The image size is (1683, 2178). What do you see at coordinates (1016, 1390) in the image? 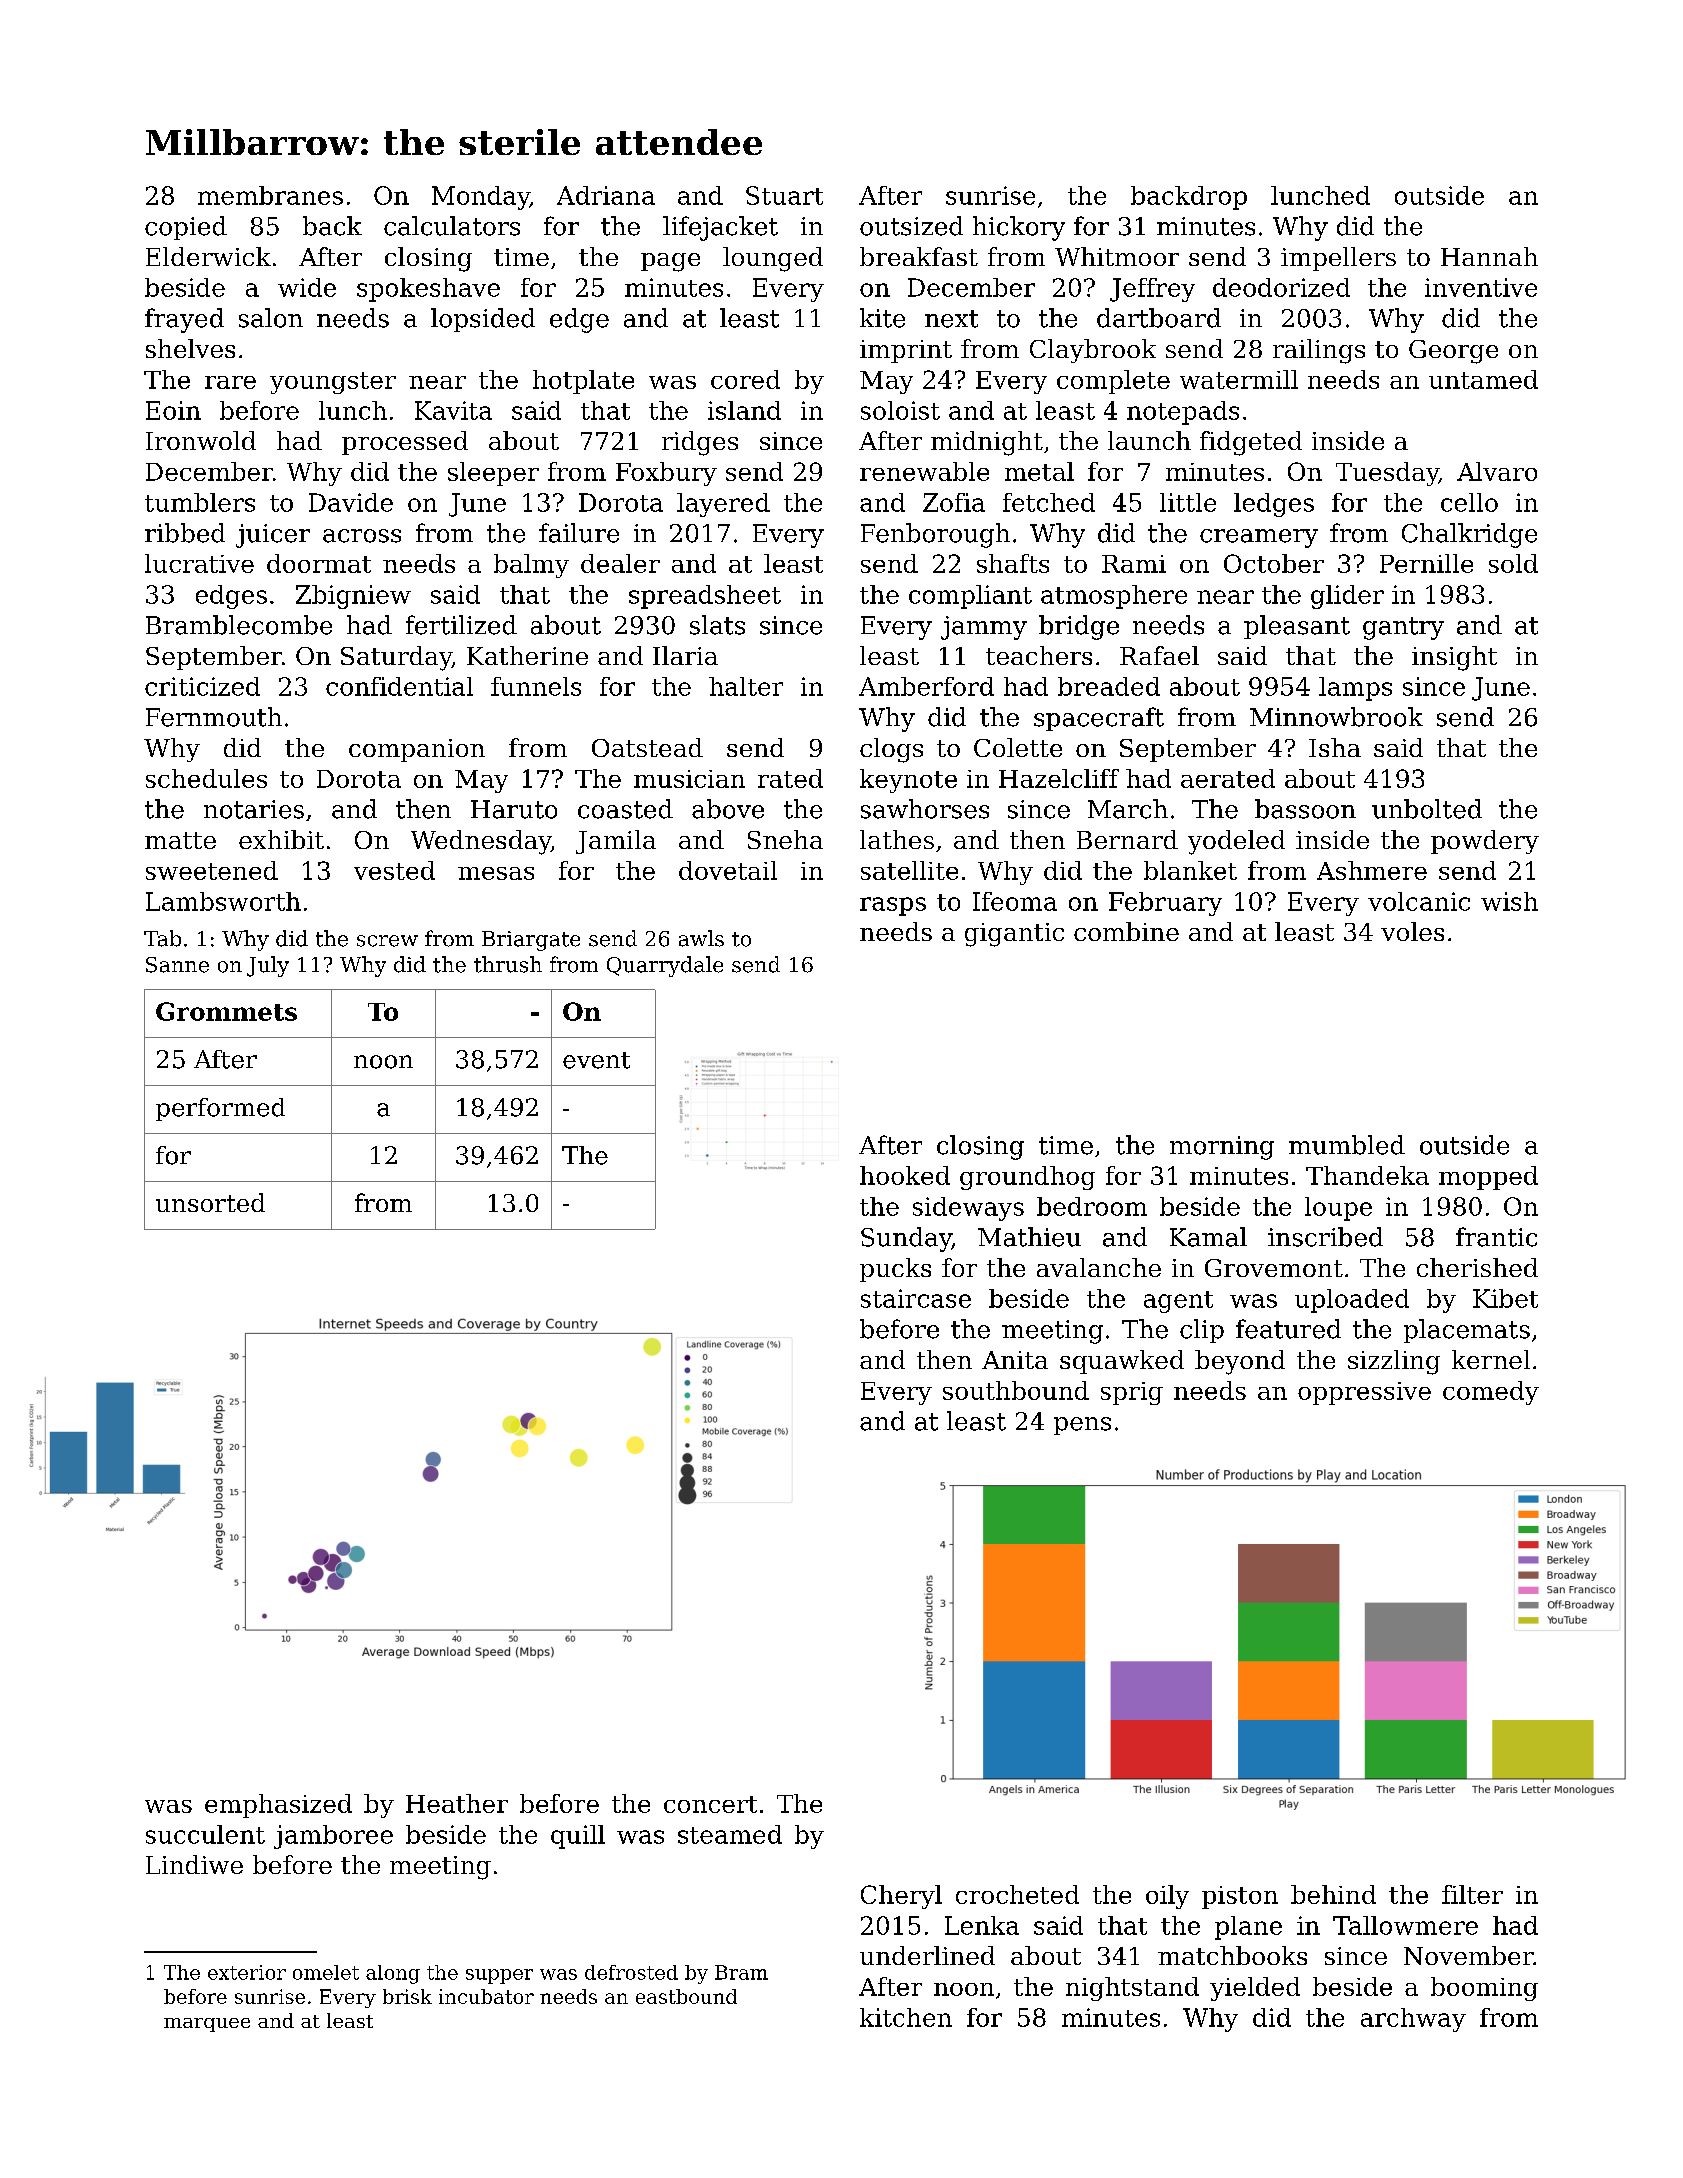
I see `southbound` at bounding box center [1016, 1390].
